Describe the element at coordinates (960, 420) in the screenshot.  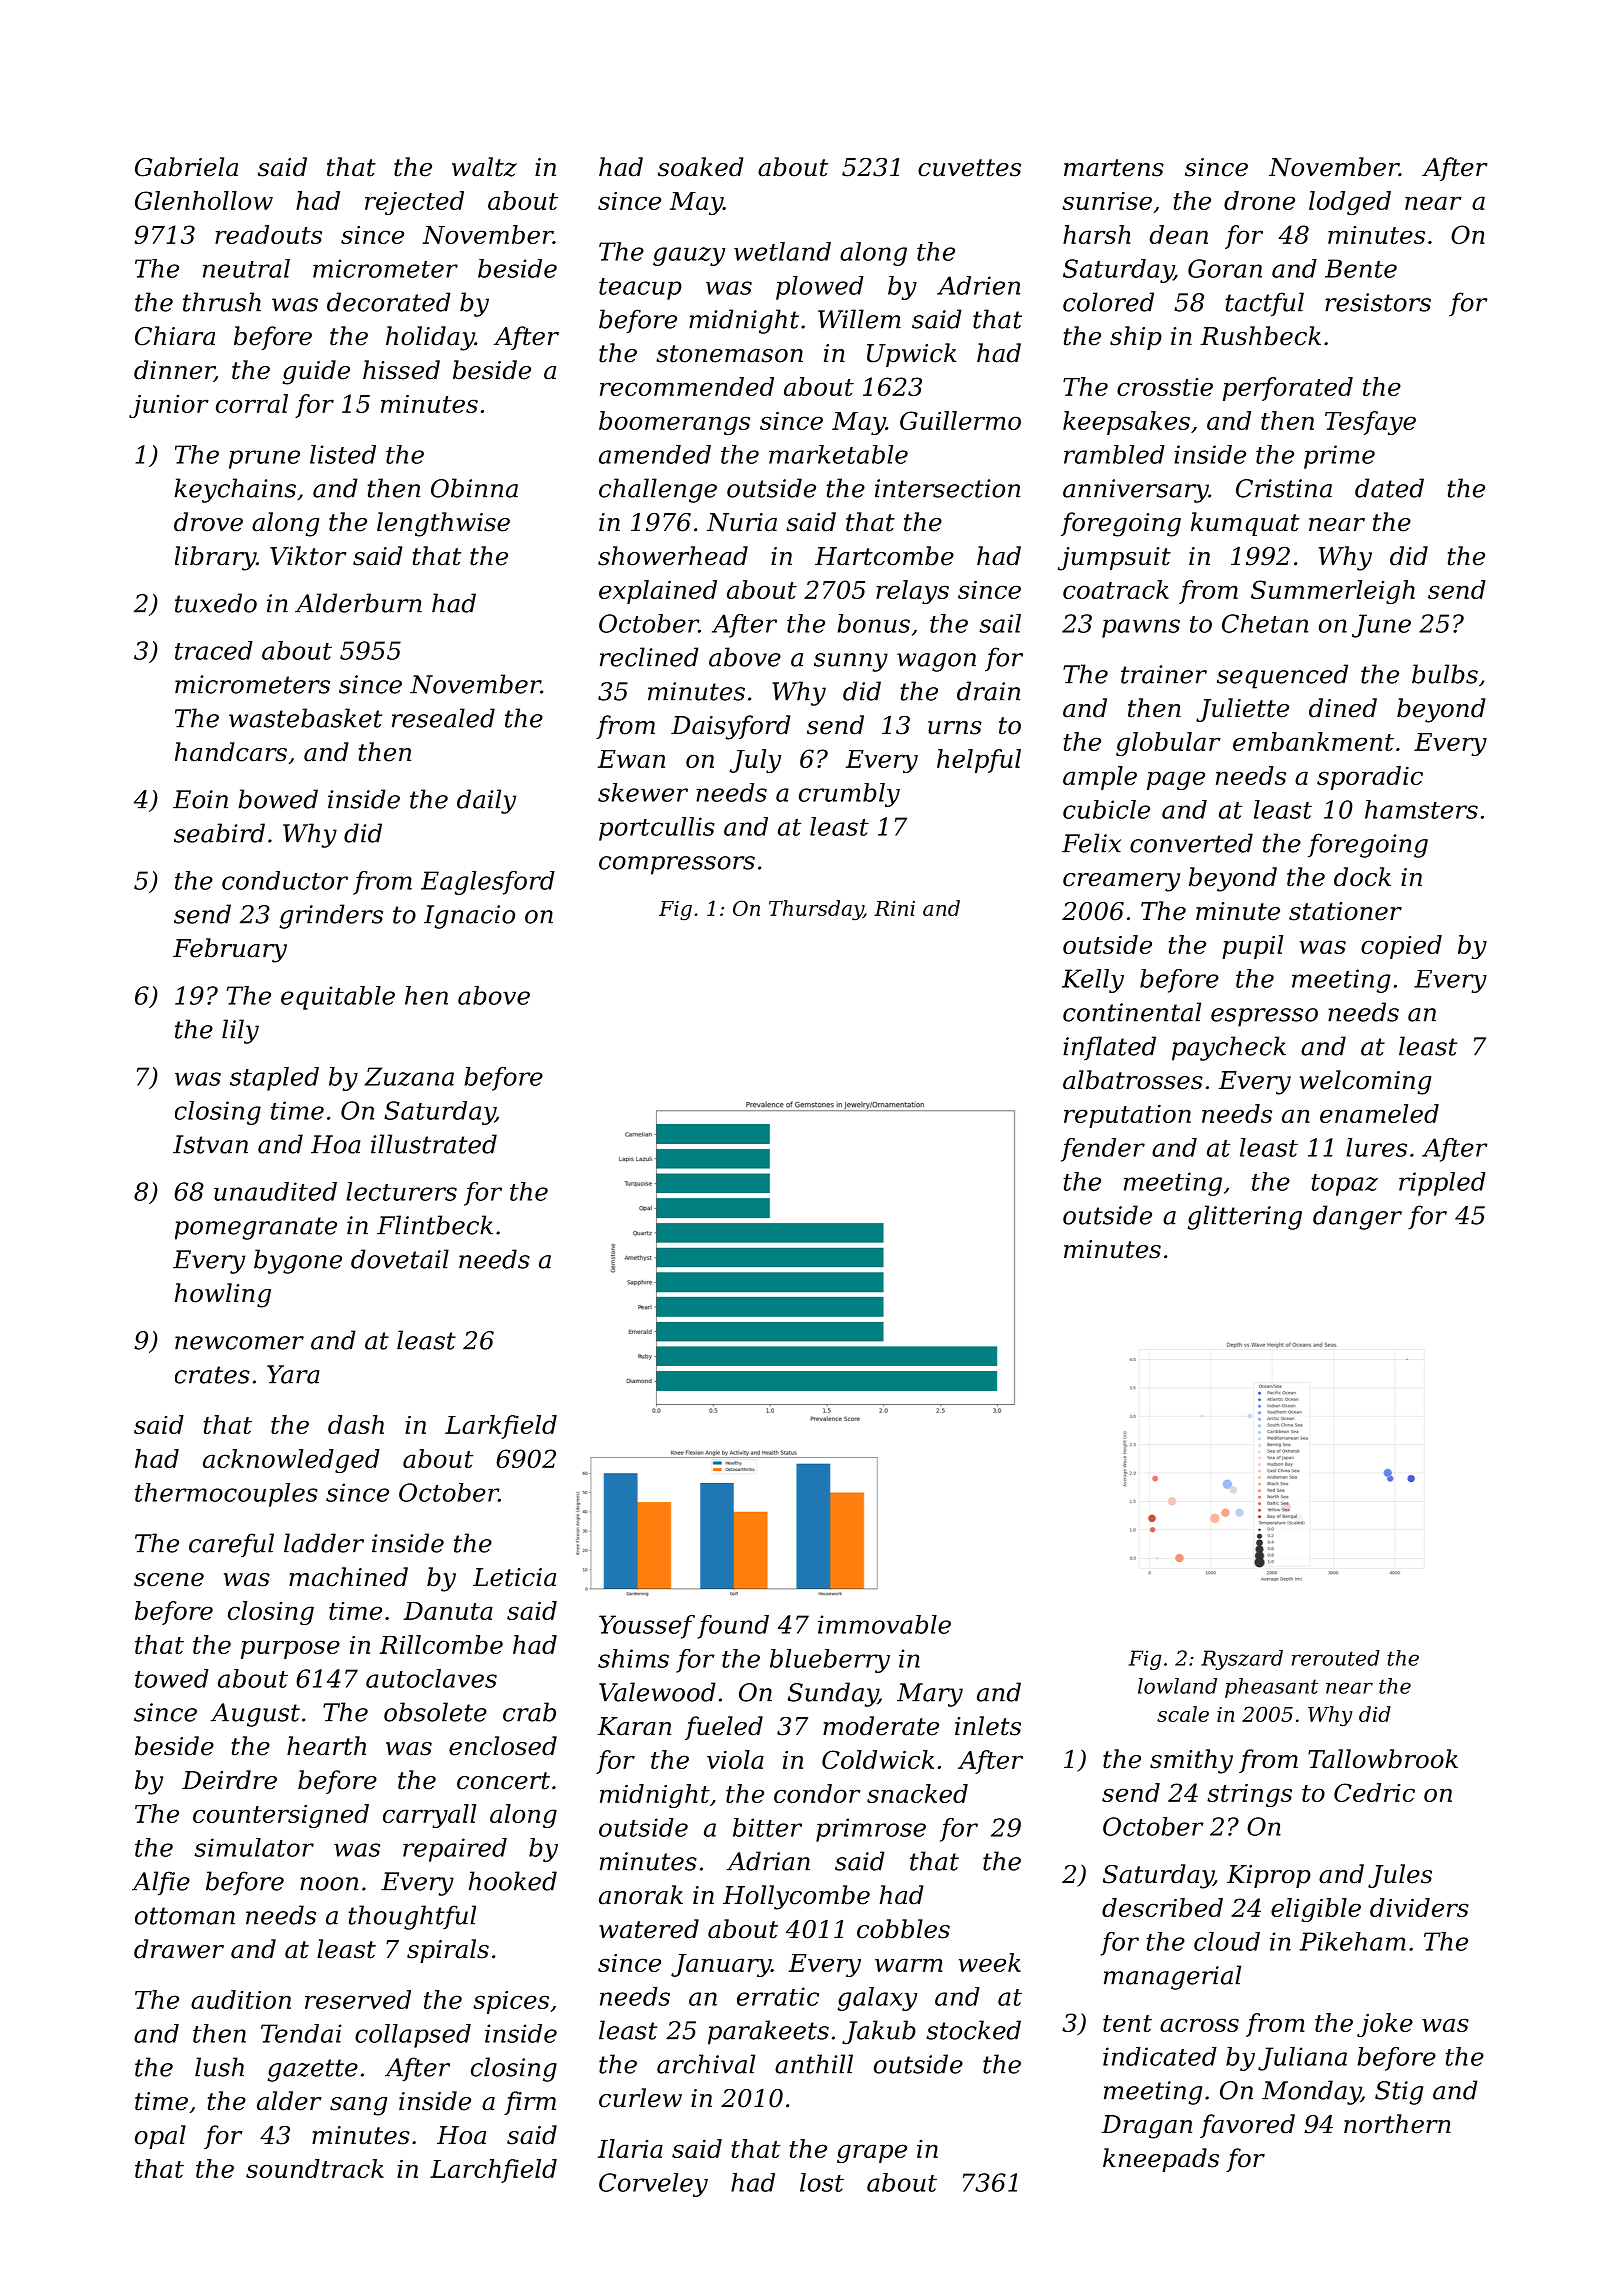
I see `Guillermo` at that location.
